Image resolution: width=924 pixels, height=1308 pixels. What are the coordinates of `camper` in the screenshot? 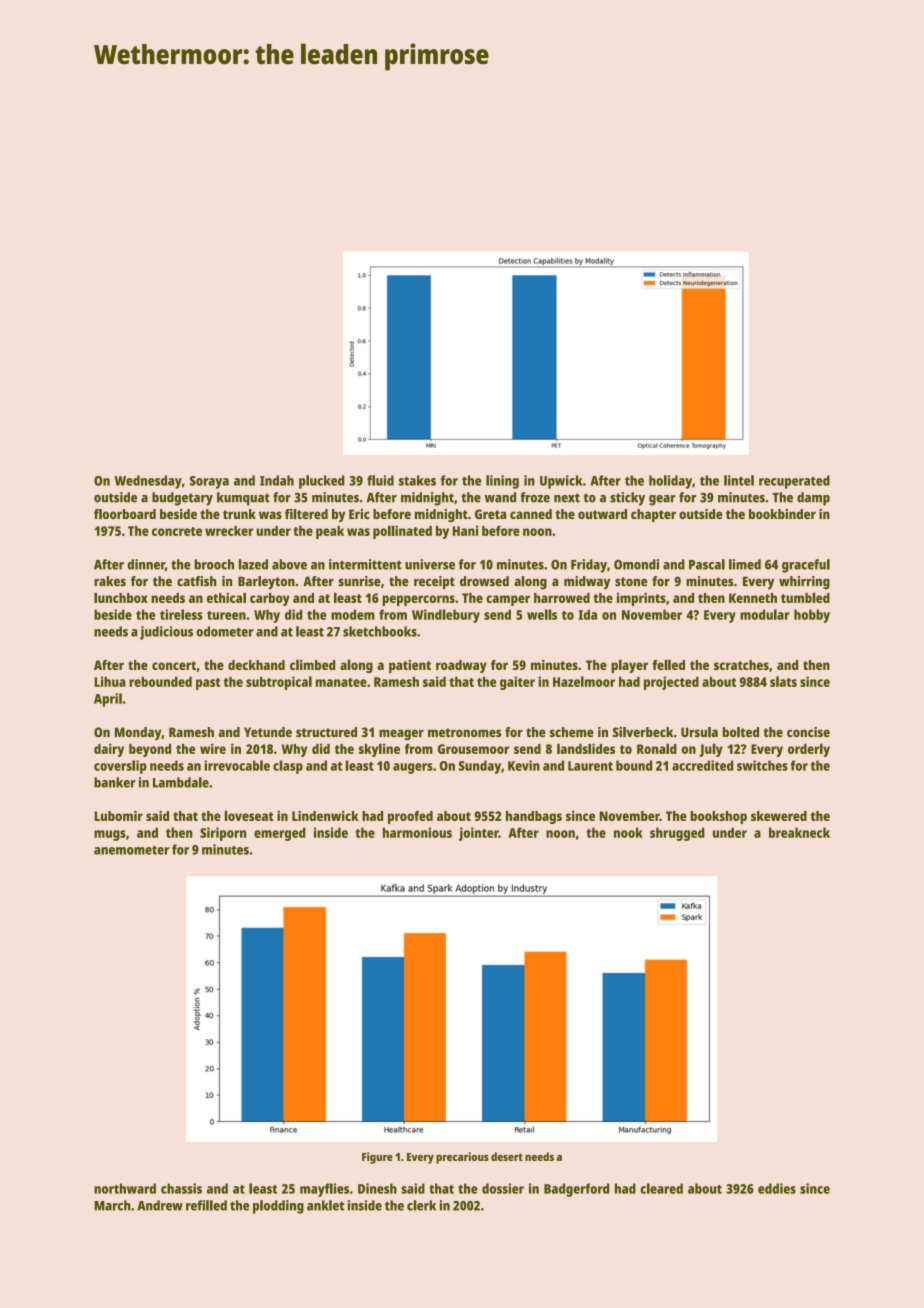 It's located at (508, 600).
